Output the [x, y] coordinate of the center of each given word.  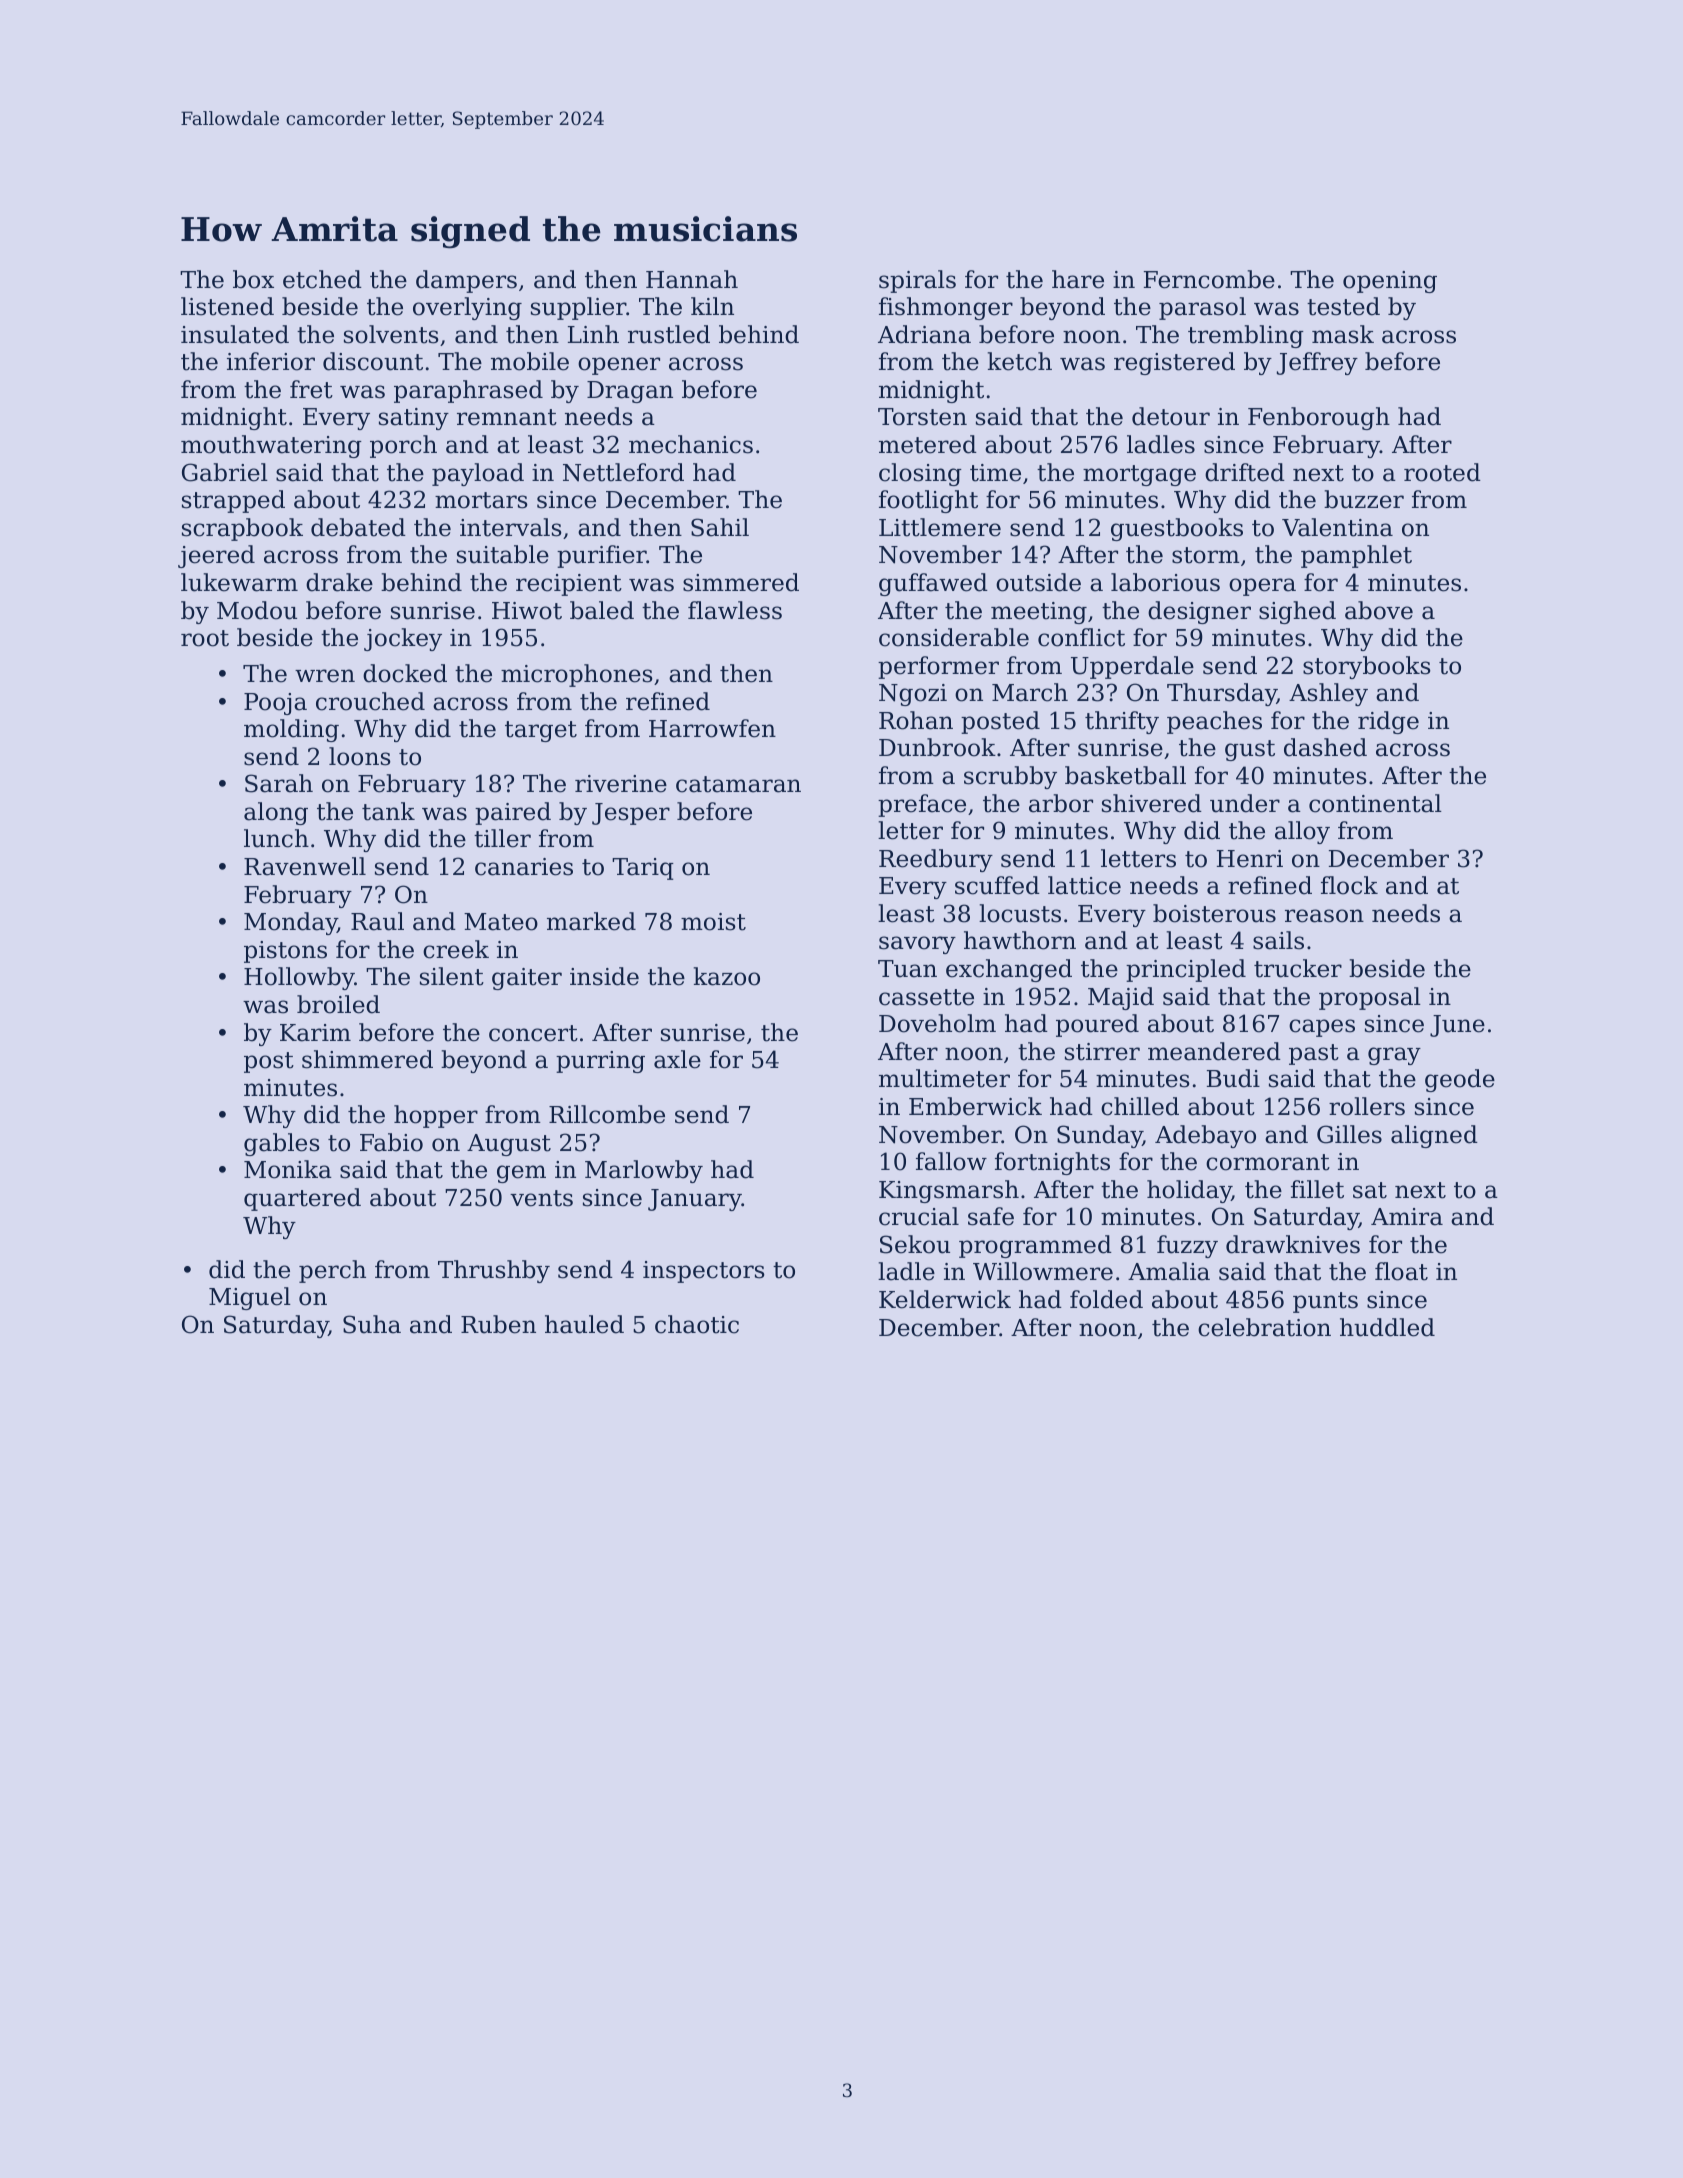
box [253, 279]
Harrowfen [712, 728]
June [1457, 1026]
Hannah [692, 279]
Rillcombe [607, 1114]
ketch [1020, 361]
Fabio [391, 1142]
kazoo [727, 976]
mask [1343, 334]
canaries [524, 867]
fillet [1317, 1189]
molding [291, 730]
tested [1343, 306]
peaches [1214, 722]
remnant [507, 417]
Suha [372, 1324]
